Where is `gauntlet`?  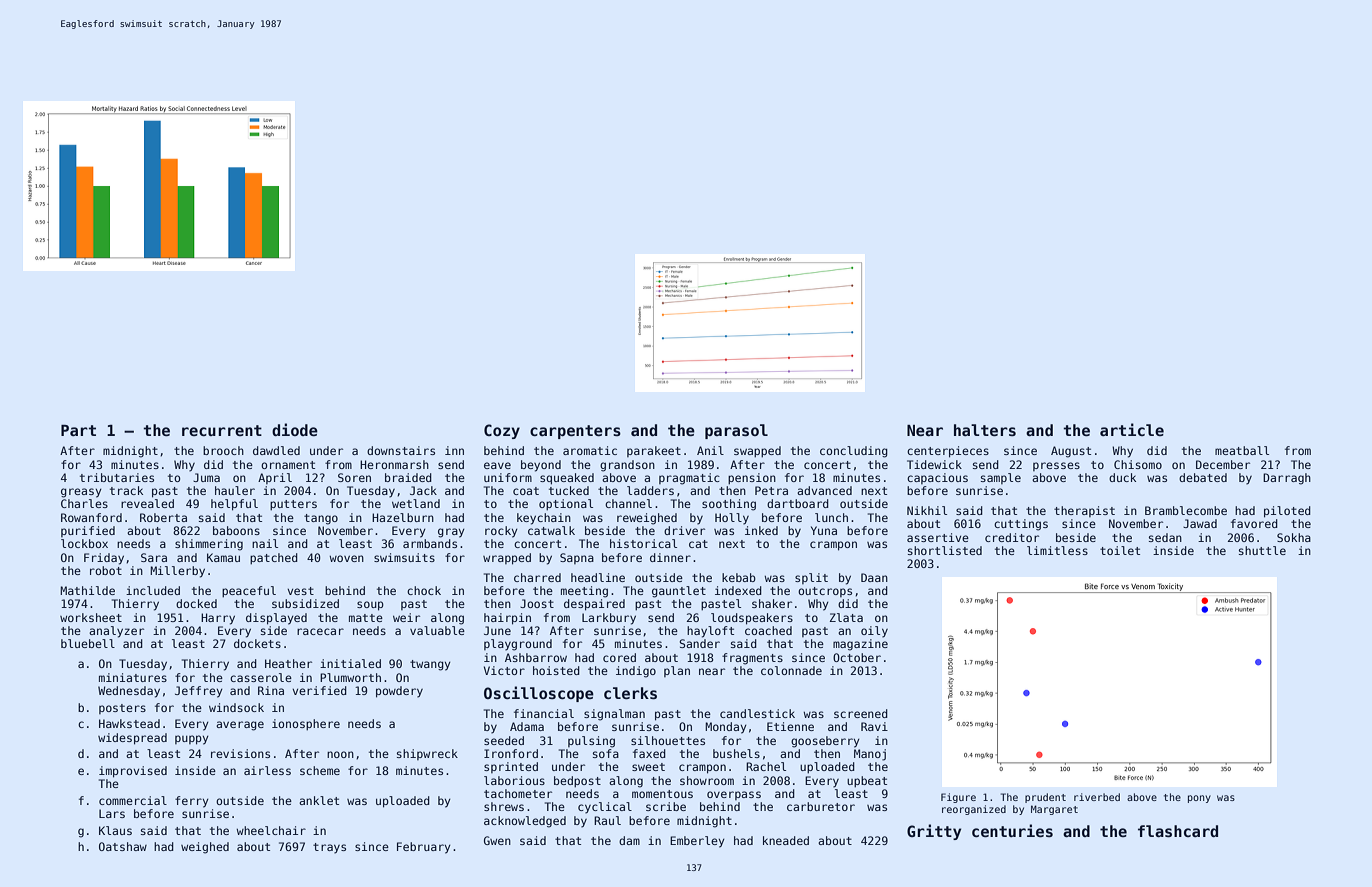
gauntlet is located at coordinates (679, 592).
